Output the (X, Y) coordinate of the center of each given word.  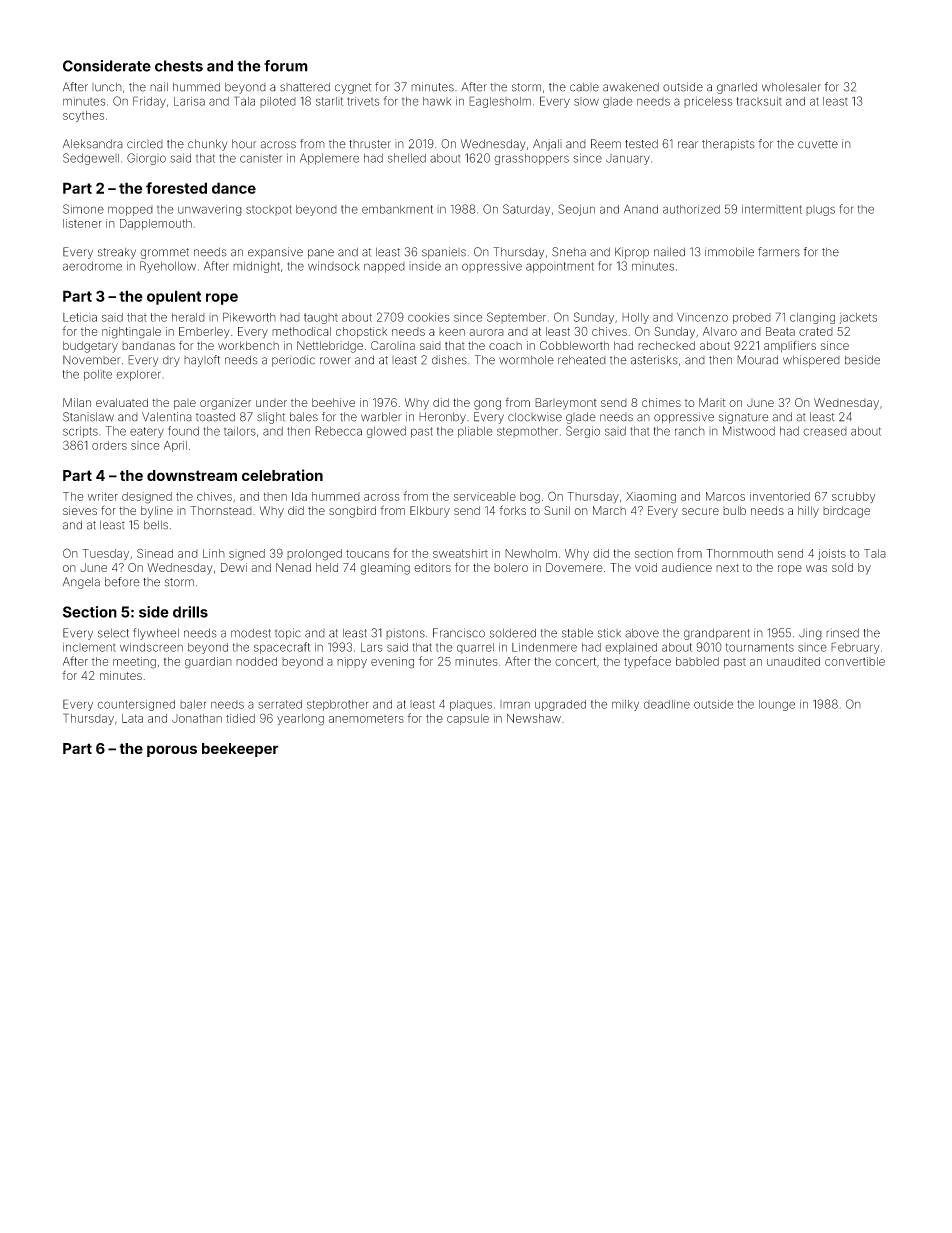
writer (103, 496)
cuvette (818, 144)
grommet (164, 253)
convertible (855, 661)
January (628, 159)
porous (172, 751)
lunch (107, 87)
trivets (363, 101)
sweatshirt (460, 553)
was (816, 568)
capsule (468, 719)
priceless (708, 102)
